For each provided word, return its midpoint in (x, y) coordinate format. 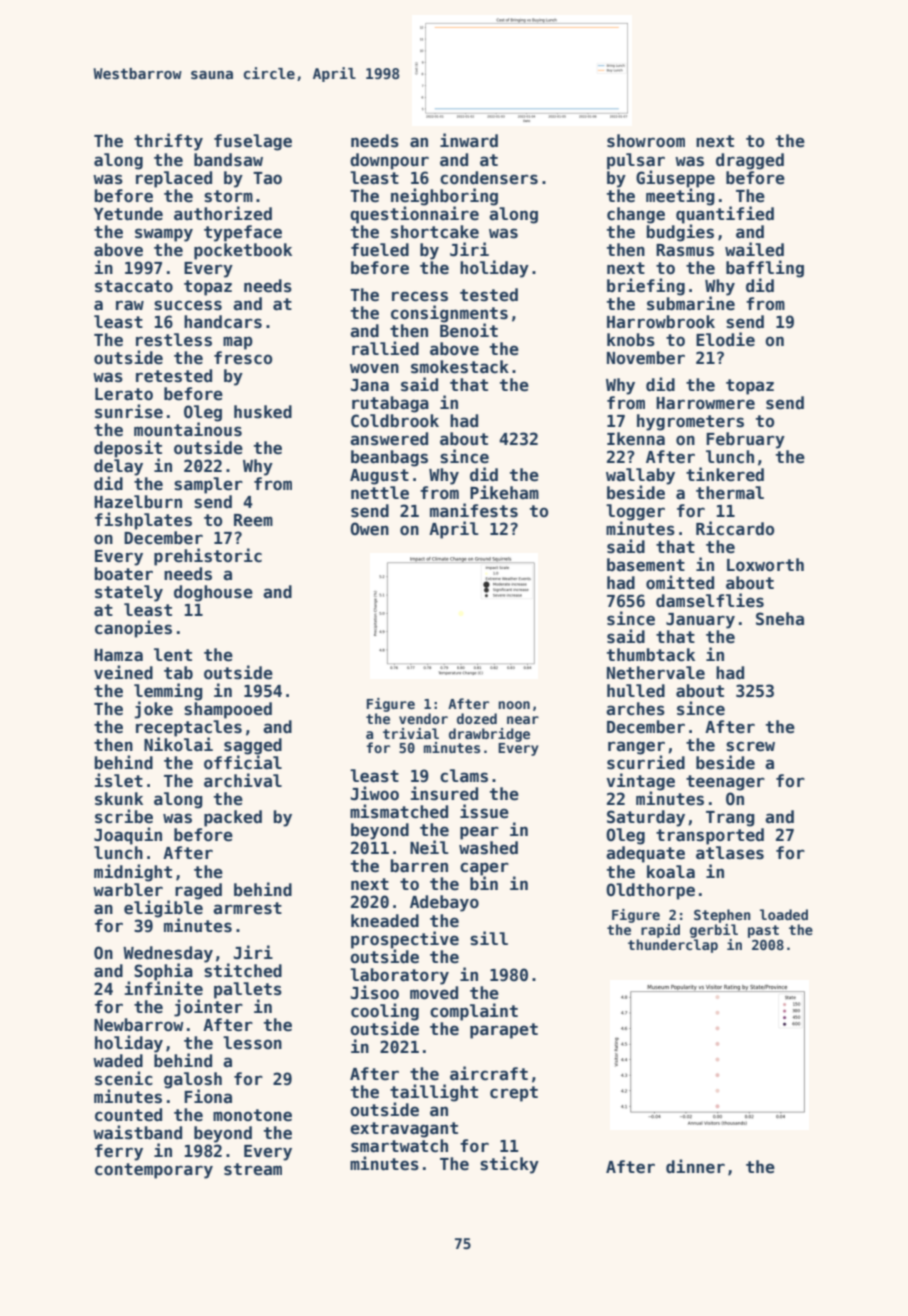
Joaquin (128, 836)
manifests (474, 510)
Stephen (722, 916)
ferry (119, 1152)
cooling (385, 1012)
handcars (223, 322)
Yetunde (128, 214)
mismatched (399, 811)
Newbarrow (139, 1025)
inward (469, 140)
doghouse (213, 593)
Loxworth (765, 565)
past (763, 931)
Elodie (725, 339)
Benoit (469, 330)
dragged (750, 161)
